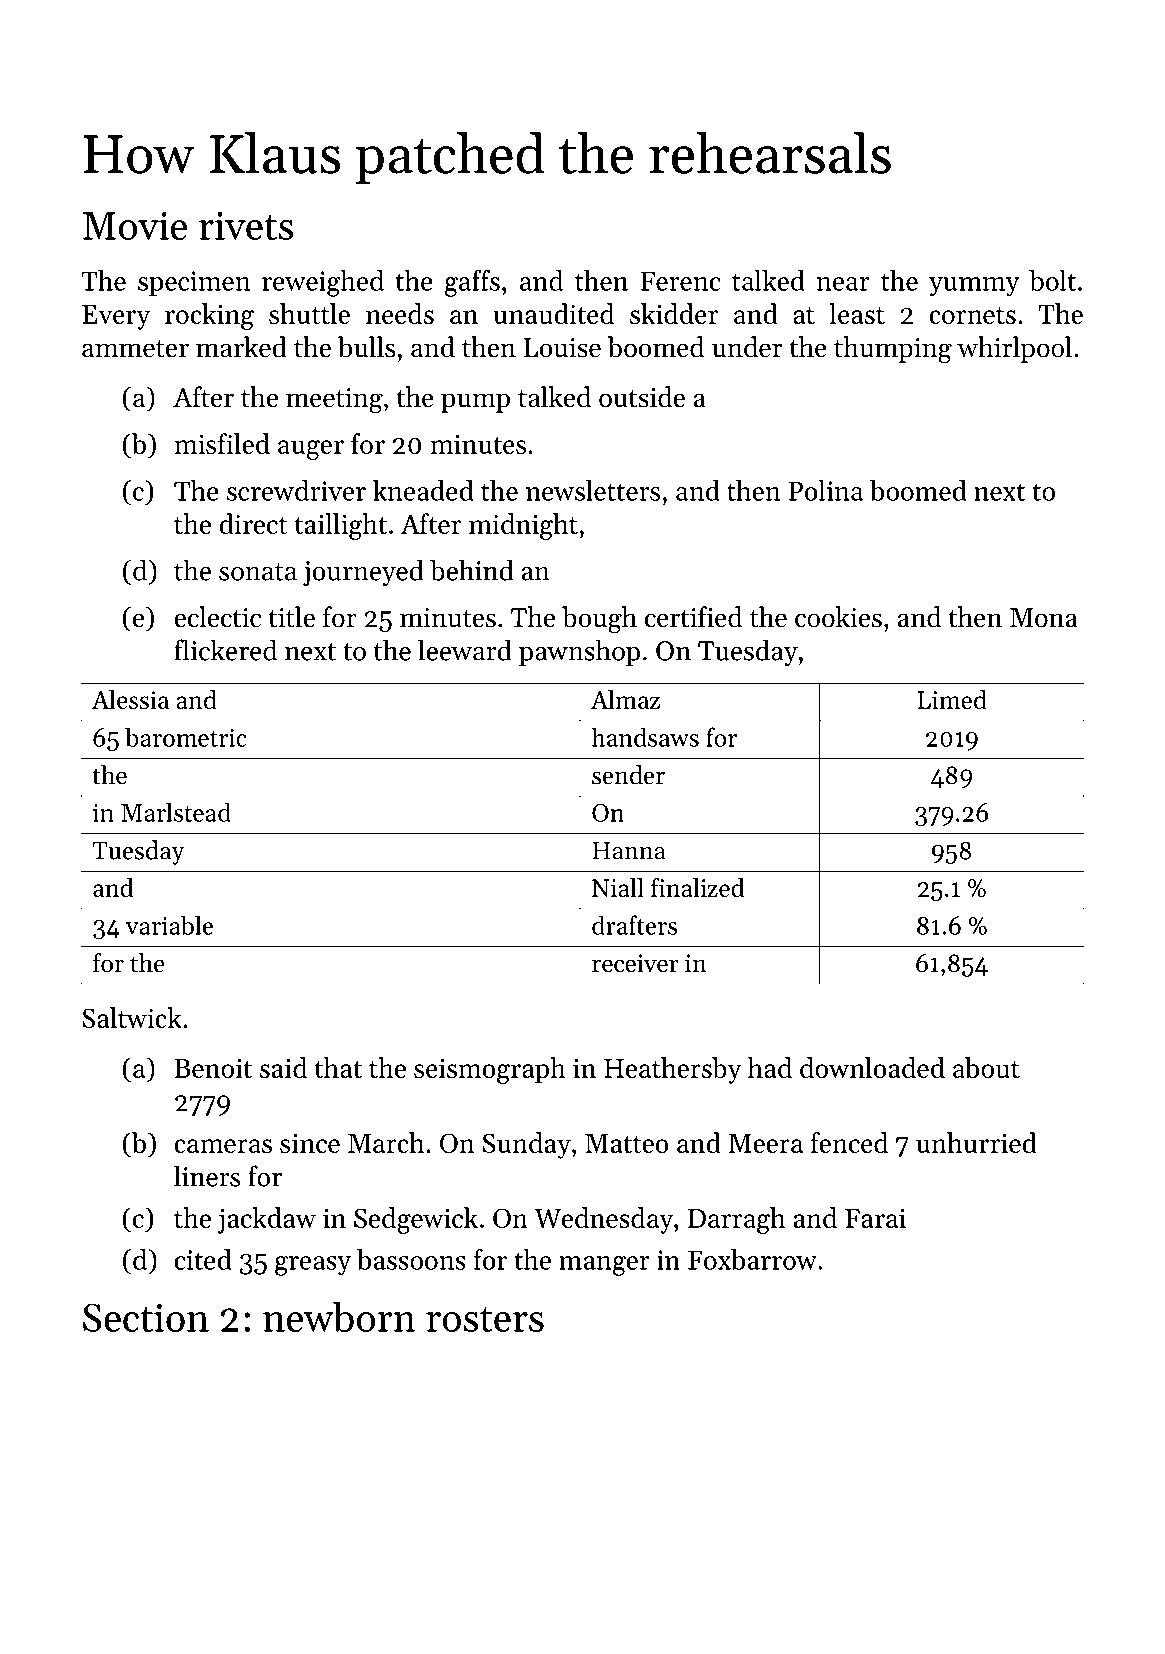  Describe the element at coordinates (843, 284) in the image. I see `near` at that location.
